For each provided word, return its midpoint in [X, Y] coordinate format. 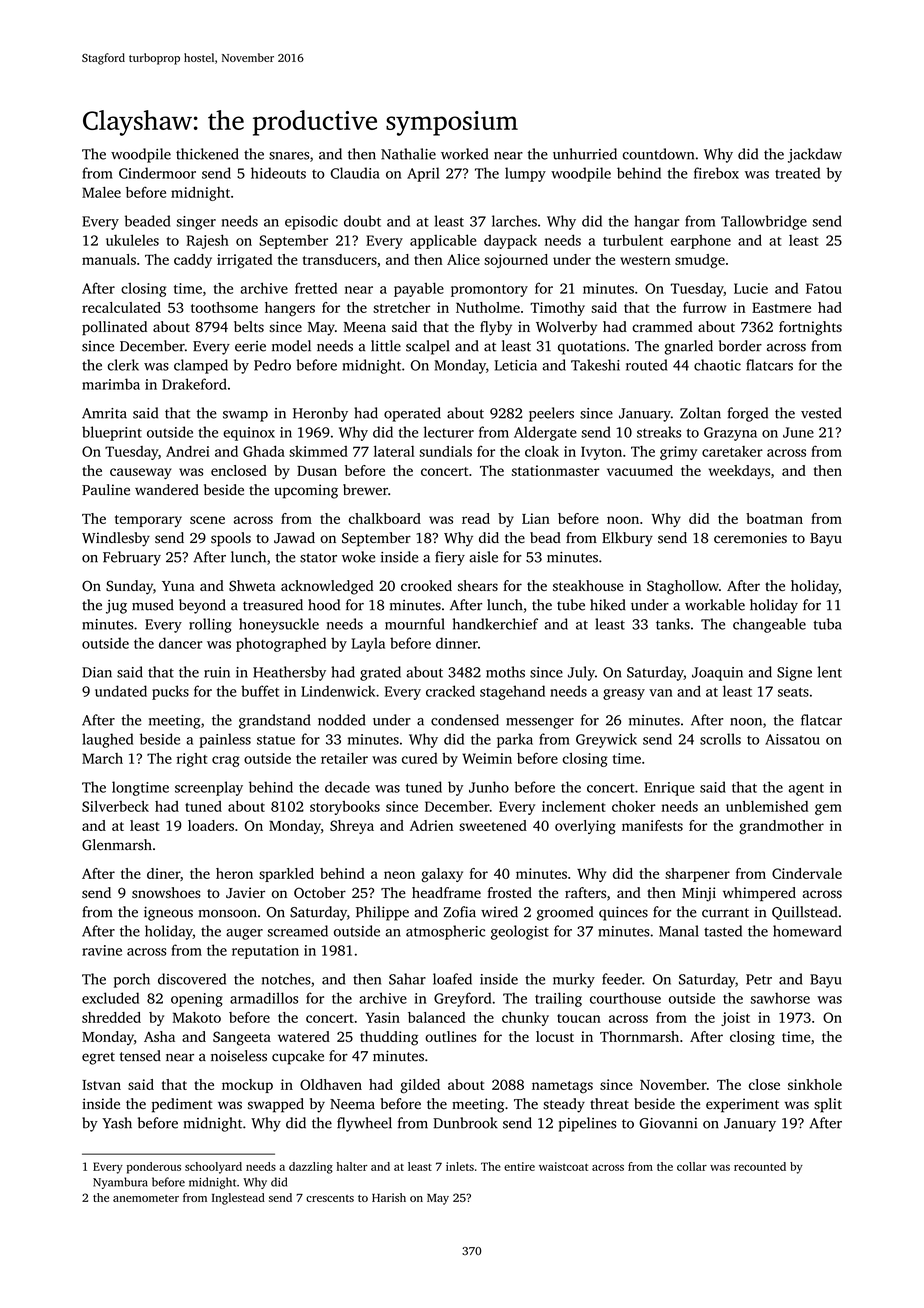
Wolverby [566, 328]
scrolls [720, 739]
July [581, 673]
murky [574, 980]
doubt [362, 221]
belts [249, 326]
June [798, 432]
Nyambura [120, 1183]
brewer [365, 489]
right [192, 760]
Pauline [106, 490]
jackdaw [815, 155]
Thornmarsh [639, 1036]
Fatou [824, 288]
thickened [207, 154]
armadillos [264, 998]
